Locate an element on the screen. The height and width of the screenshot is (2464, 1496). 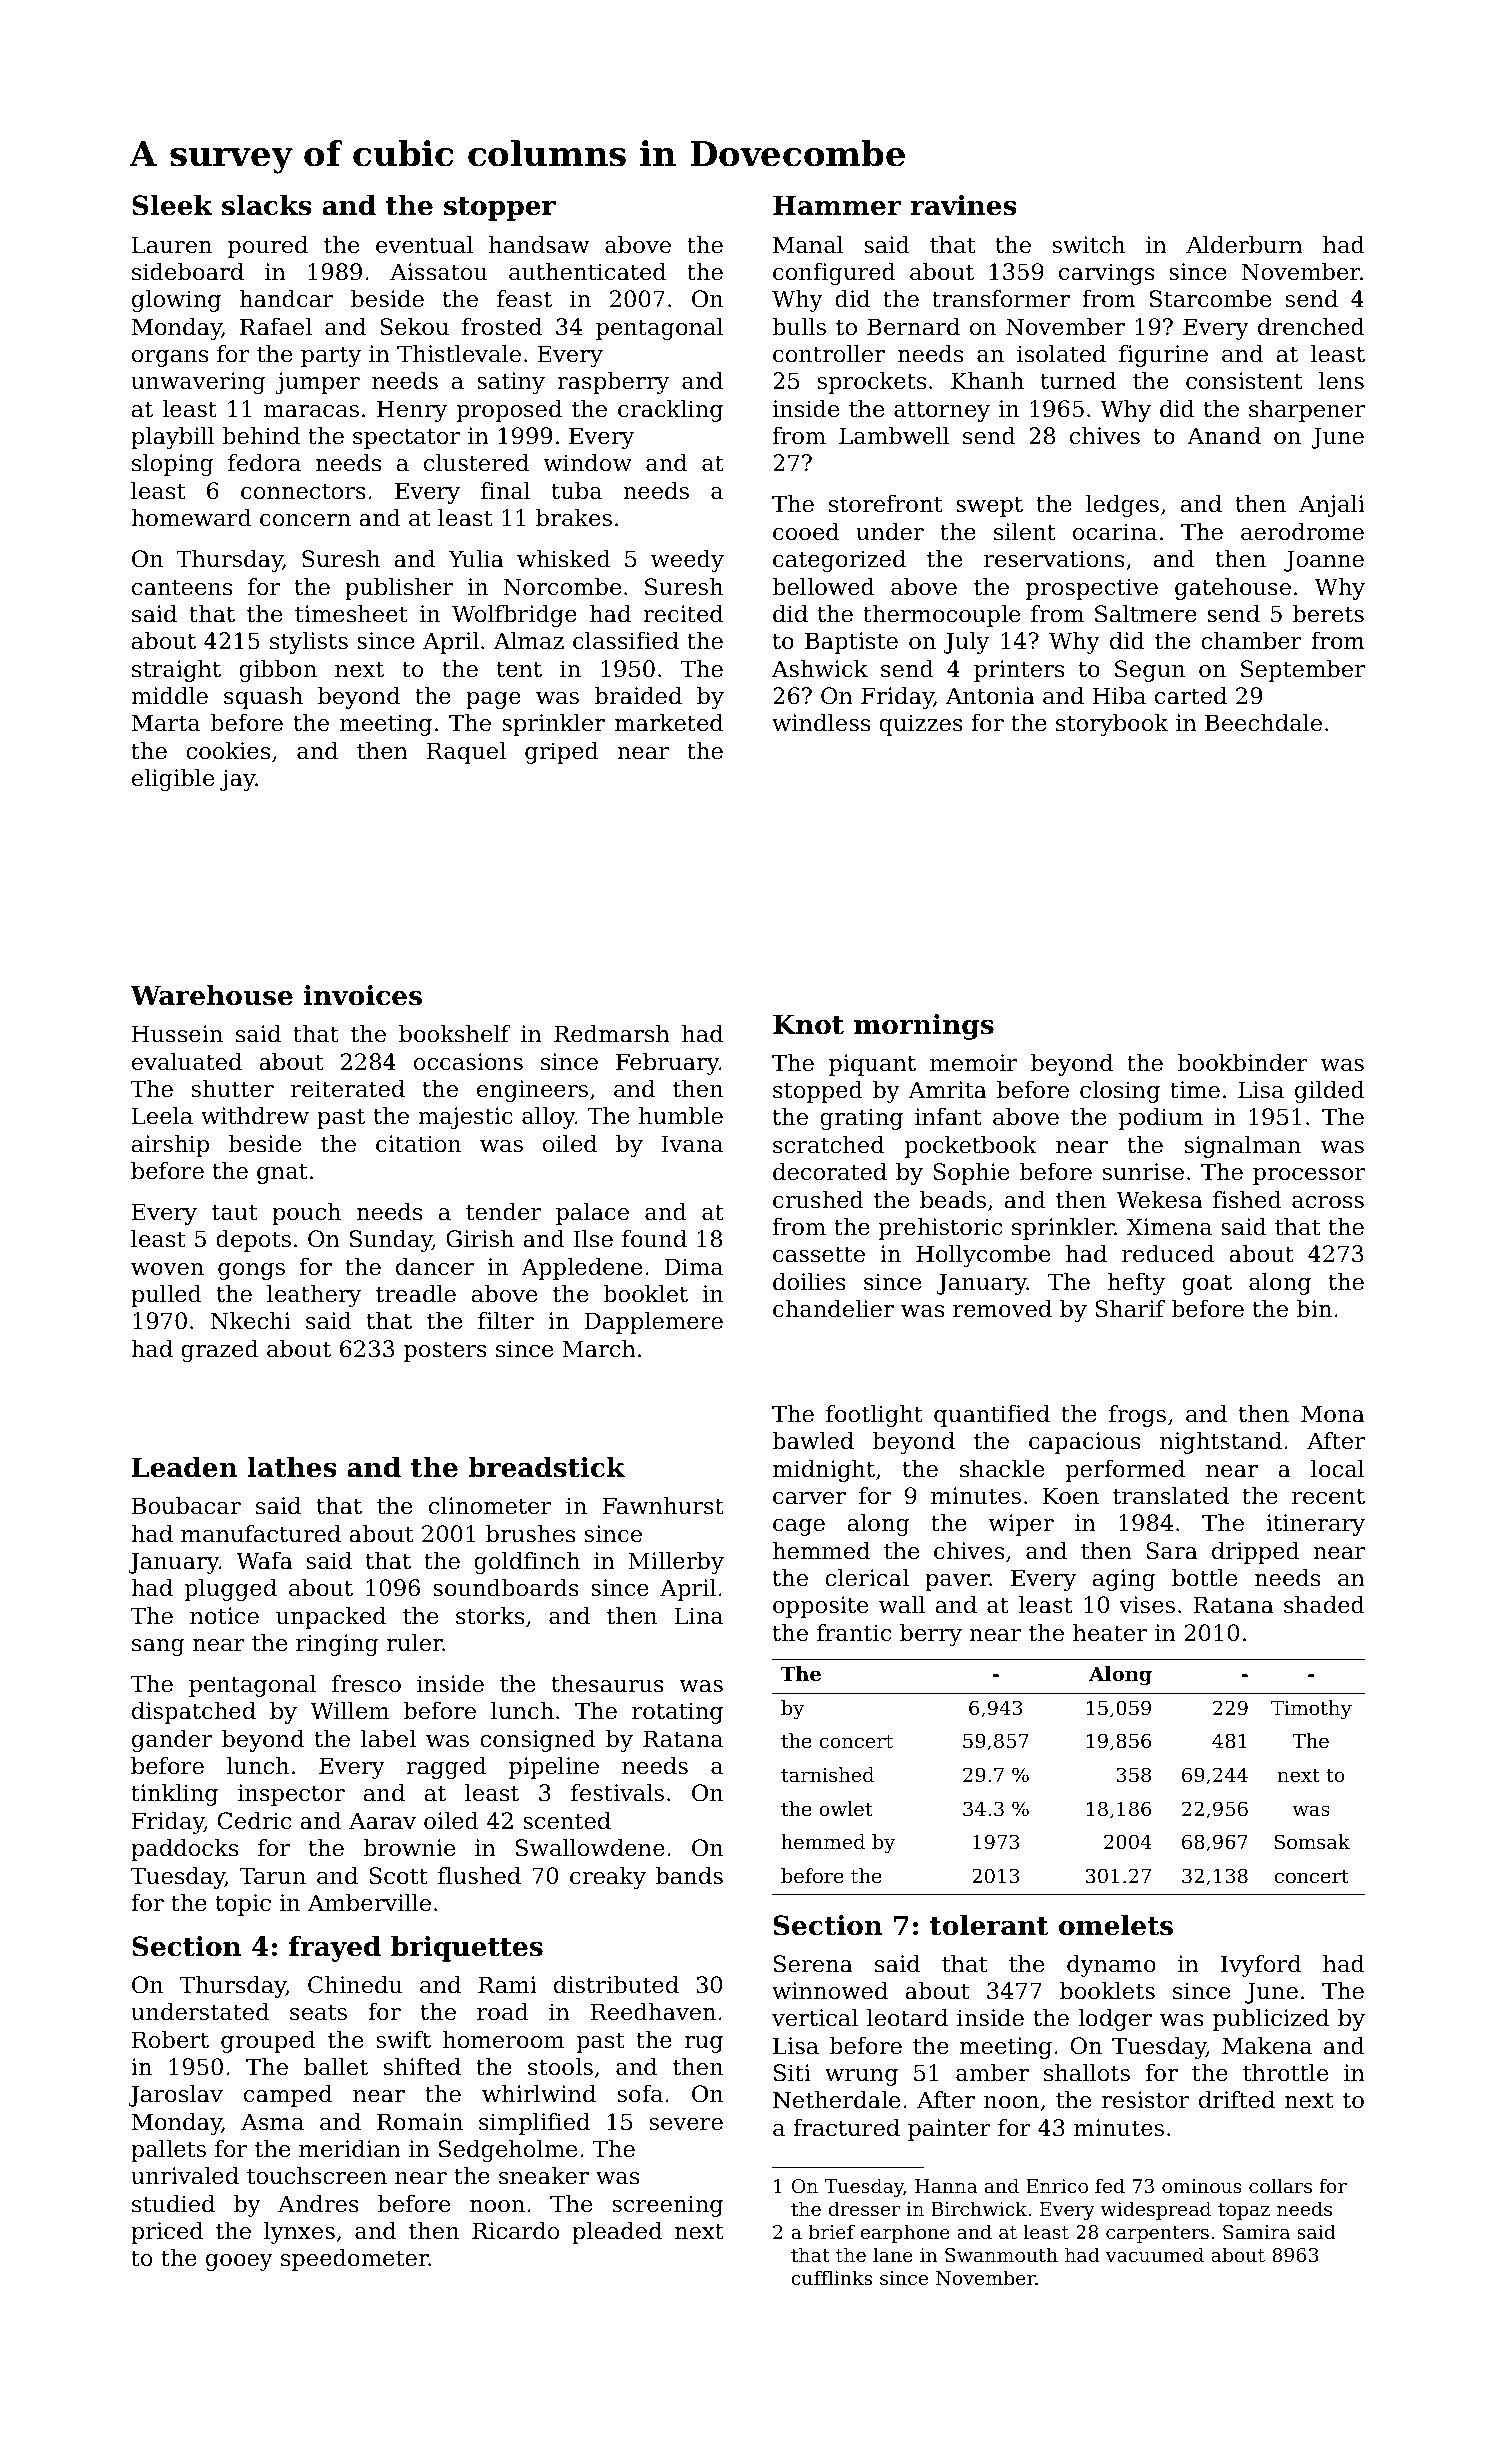
crushed is located at coordinates (818, 1200).
